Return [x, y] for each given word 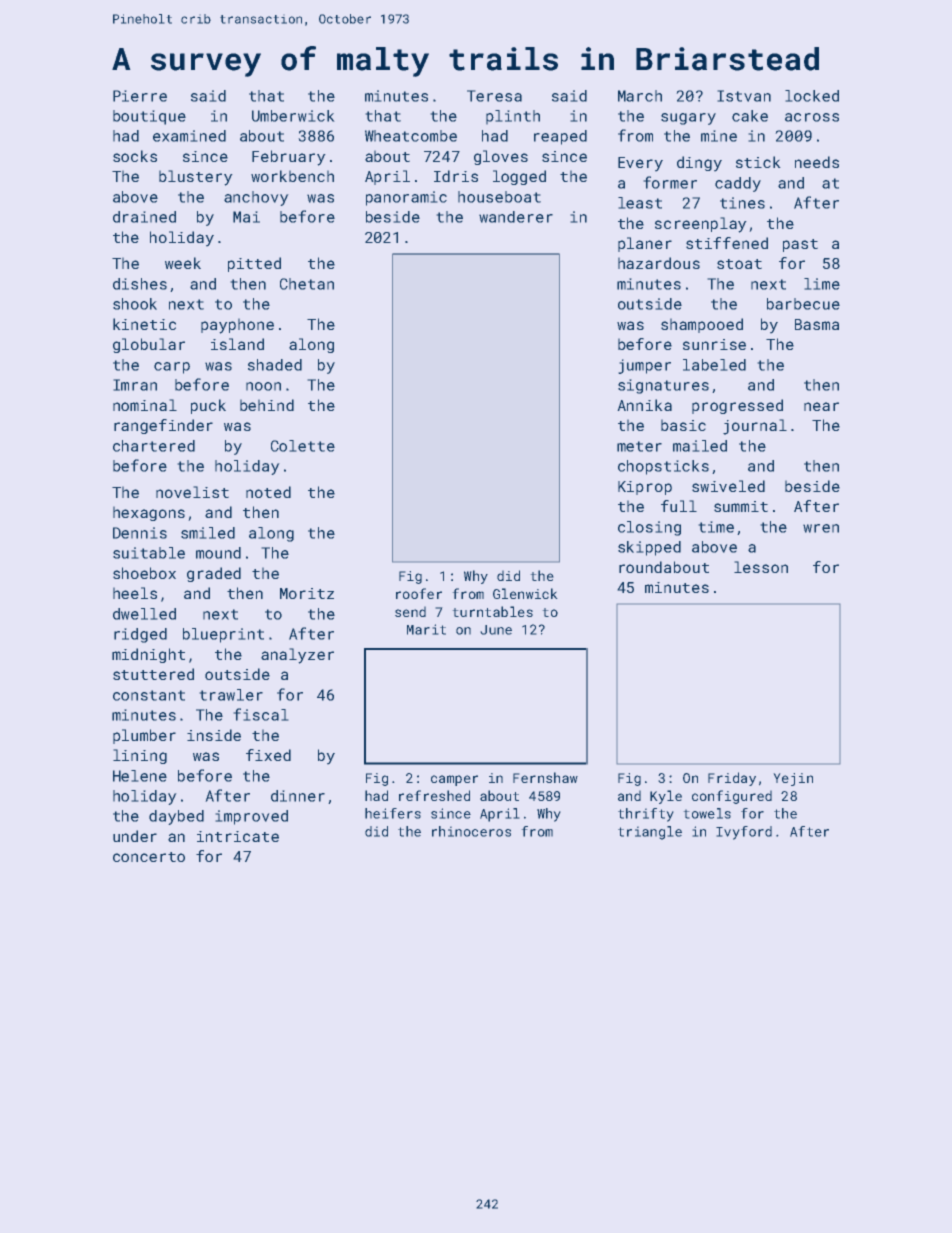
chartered [154, 446]
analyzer [297, 656]
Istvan [744, 96]
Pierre [140, 96]
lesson [761, 567]
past [800, 245]
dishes [140, 284]
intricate [238, 836]
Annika [644, 405]
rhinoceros [471, 831]
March [640, 96]
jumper [644, 366]
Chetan [307, 284]
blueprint [223, 635]
